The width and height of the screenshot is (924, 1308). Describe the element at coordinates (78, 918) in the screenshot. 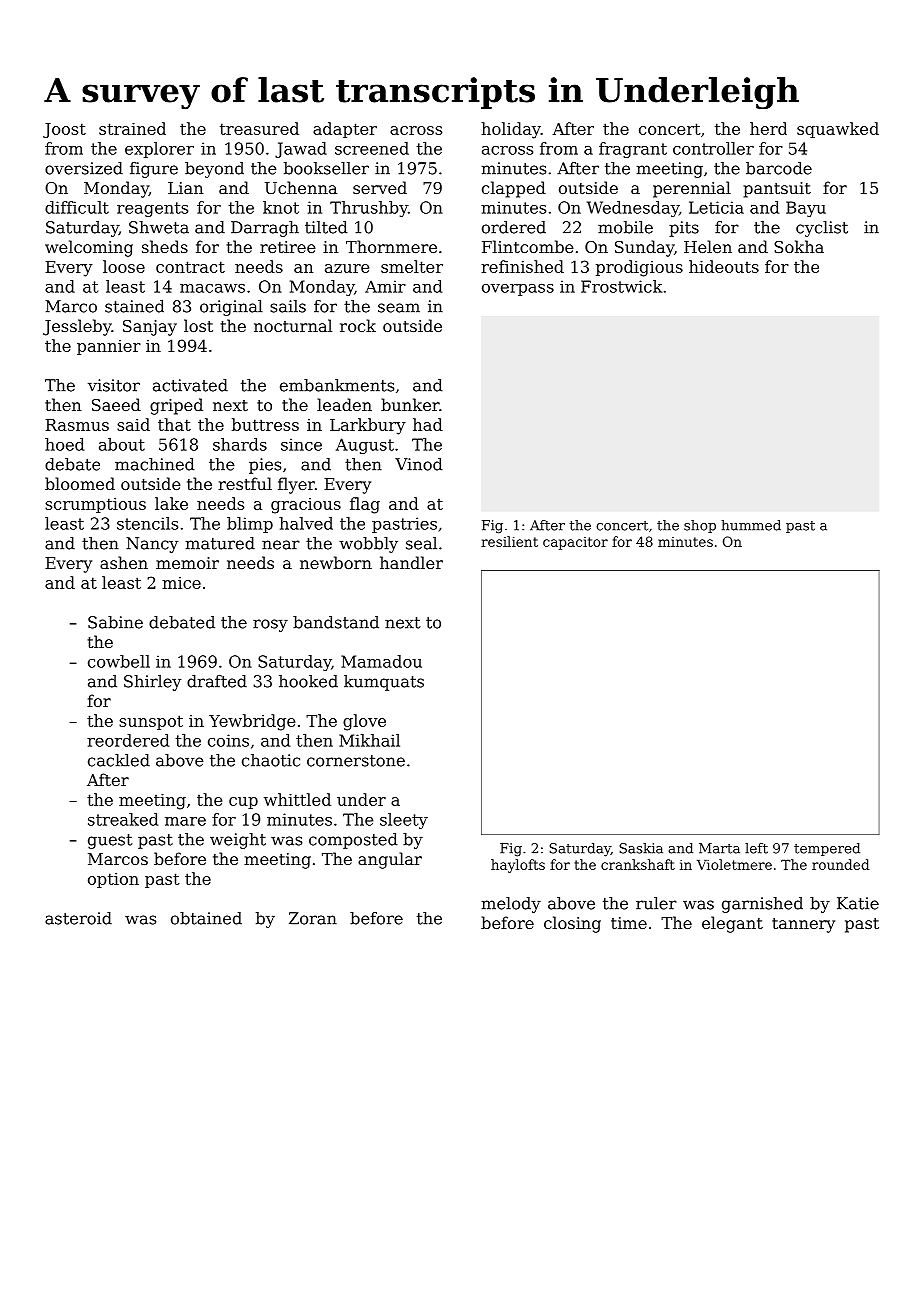

I see `asteroid` at that location.
